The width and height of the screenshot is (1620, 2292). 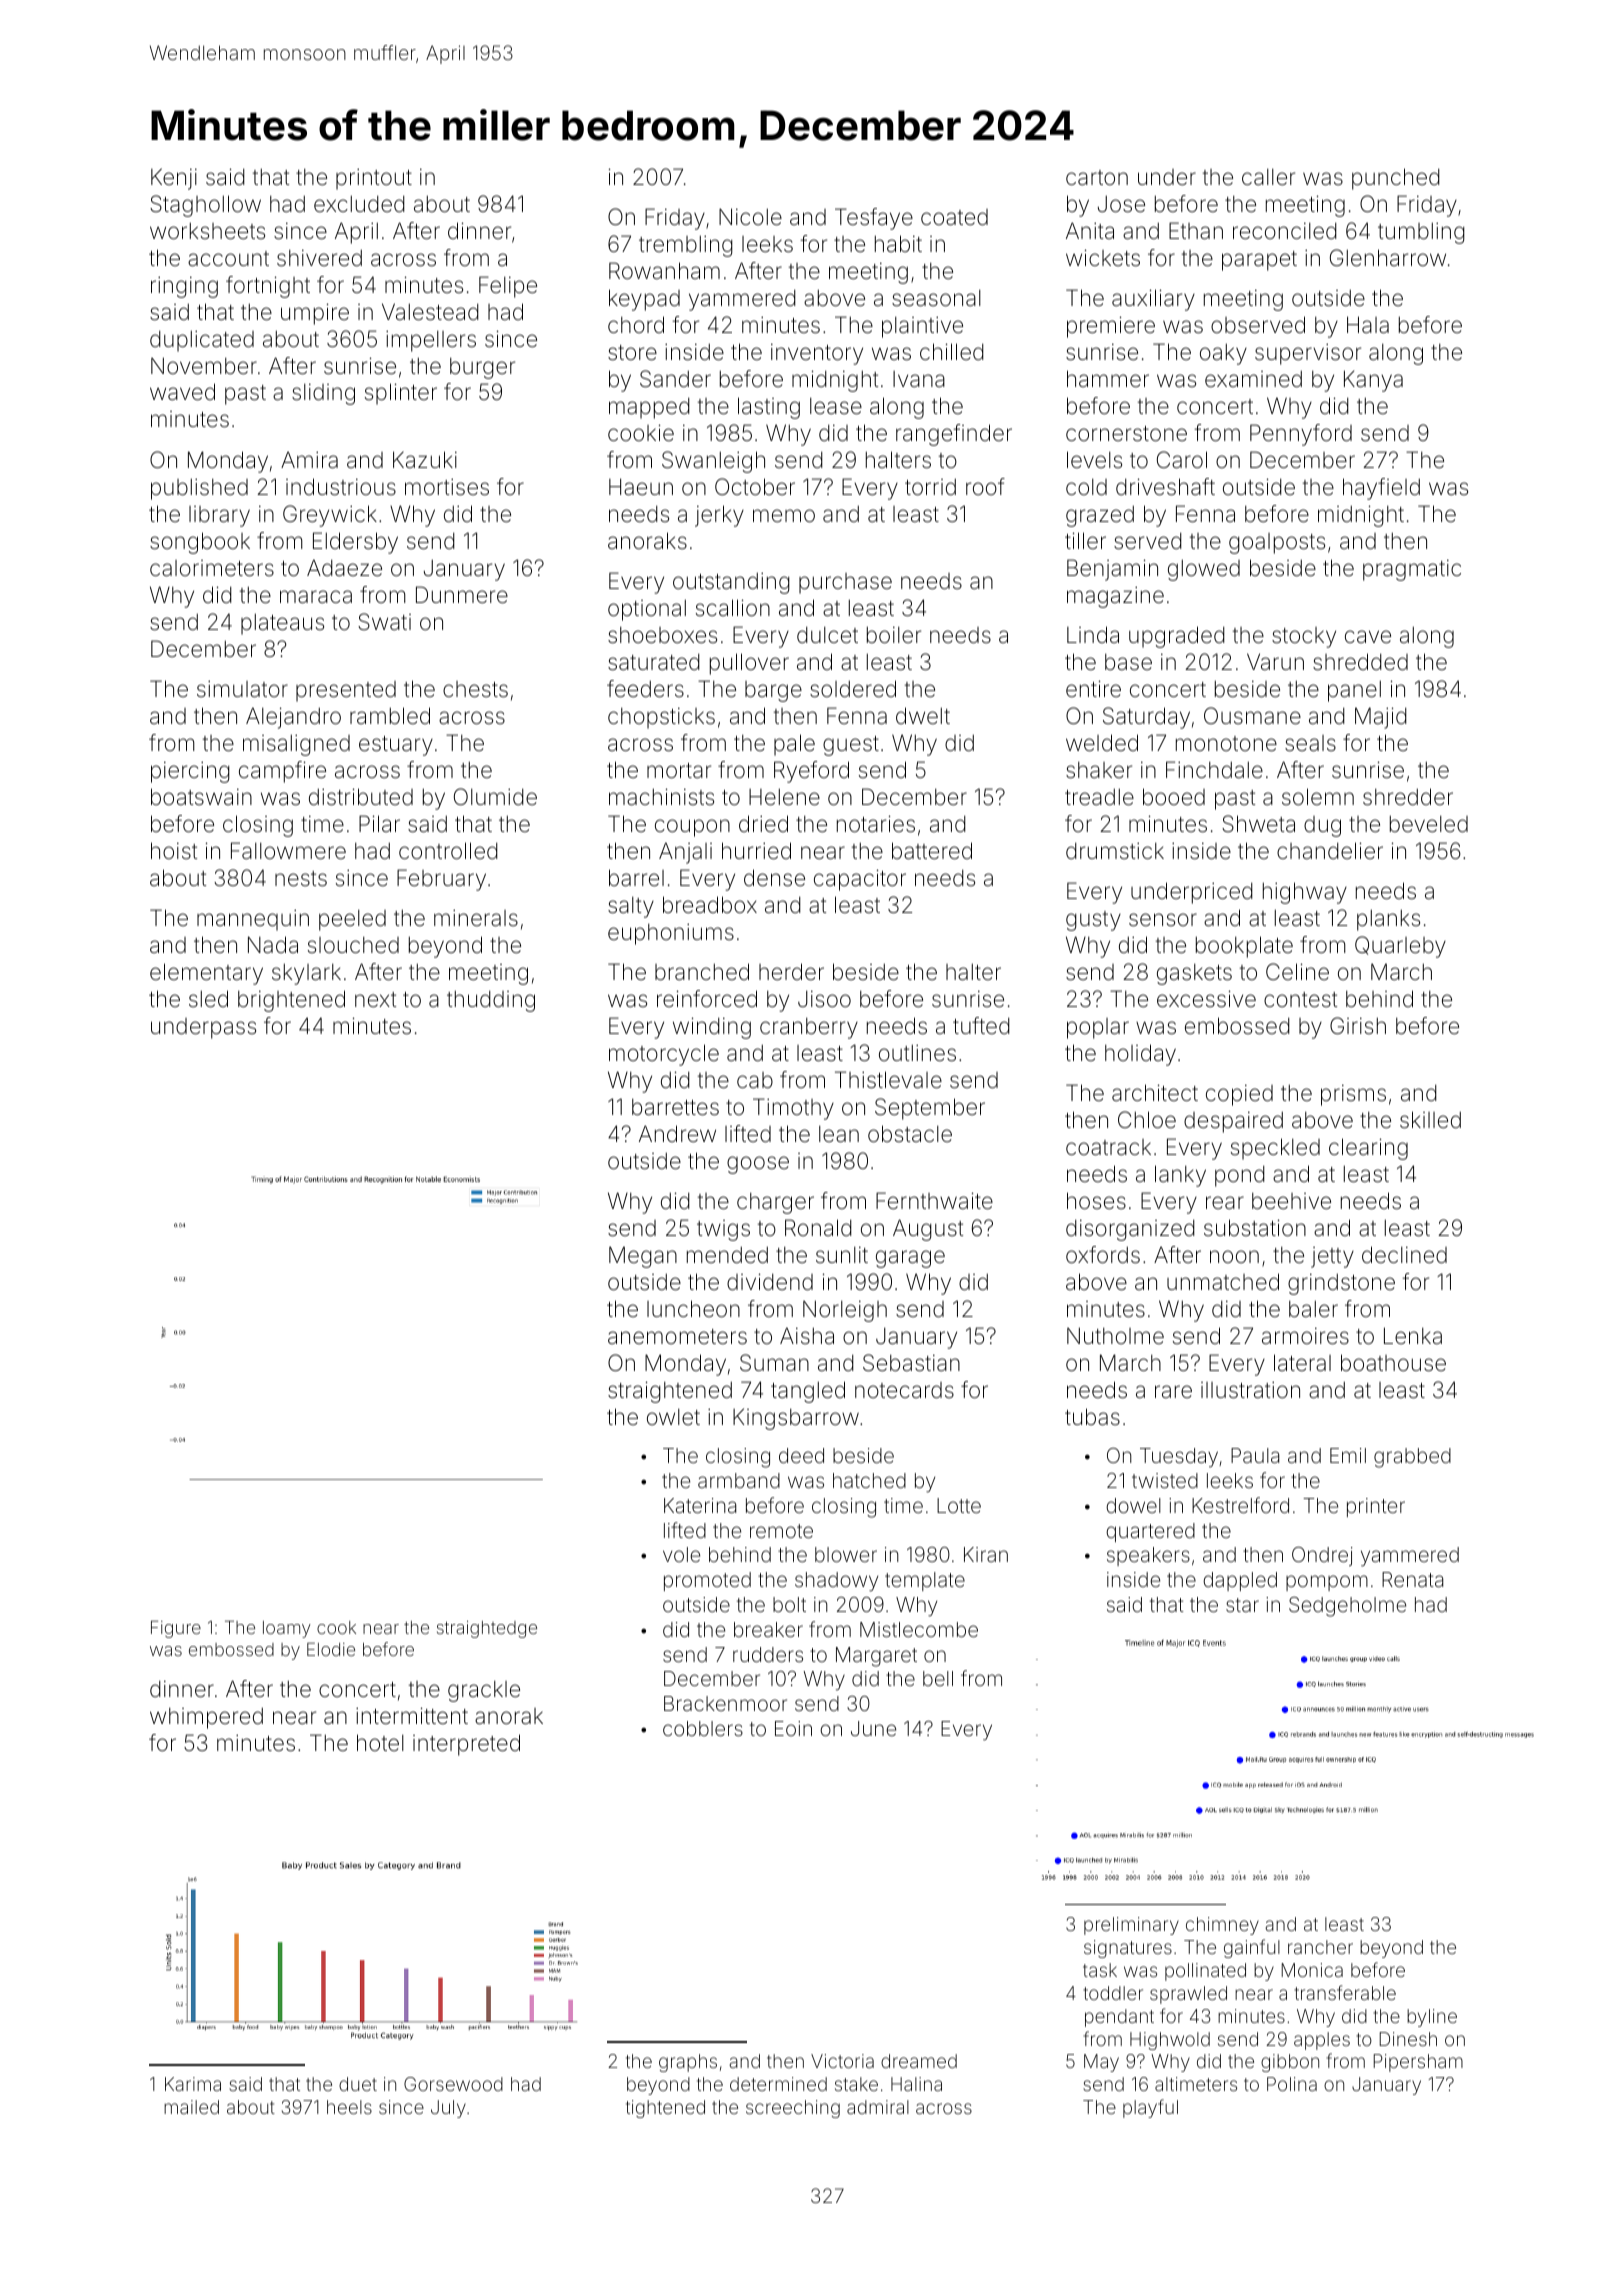 I want to click on Victoria, so click(x=842, y=2061).
